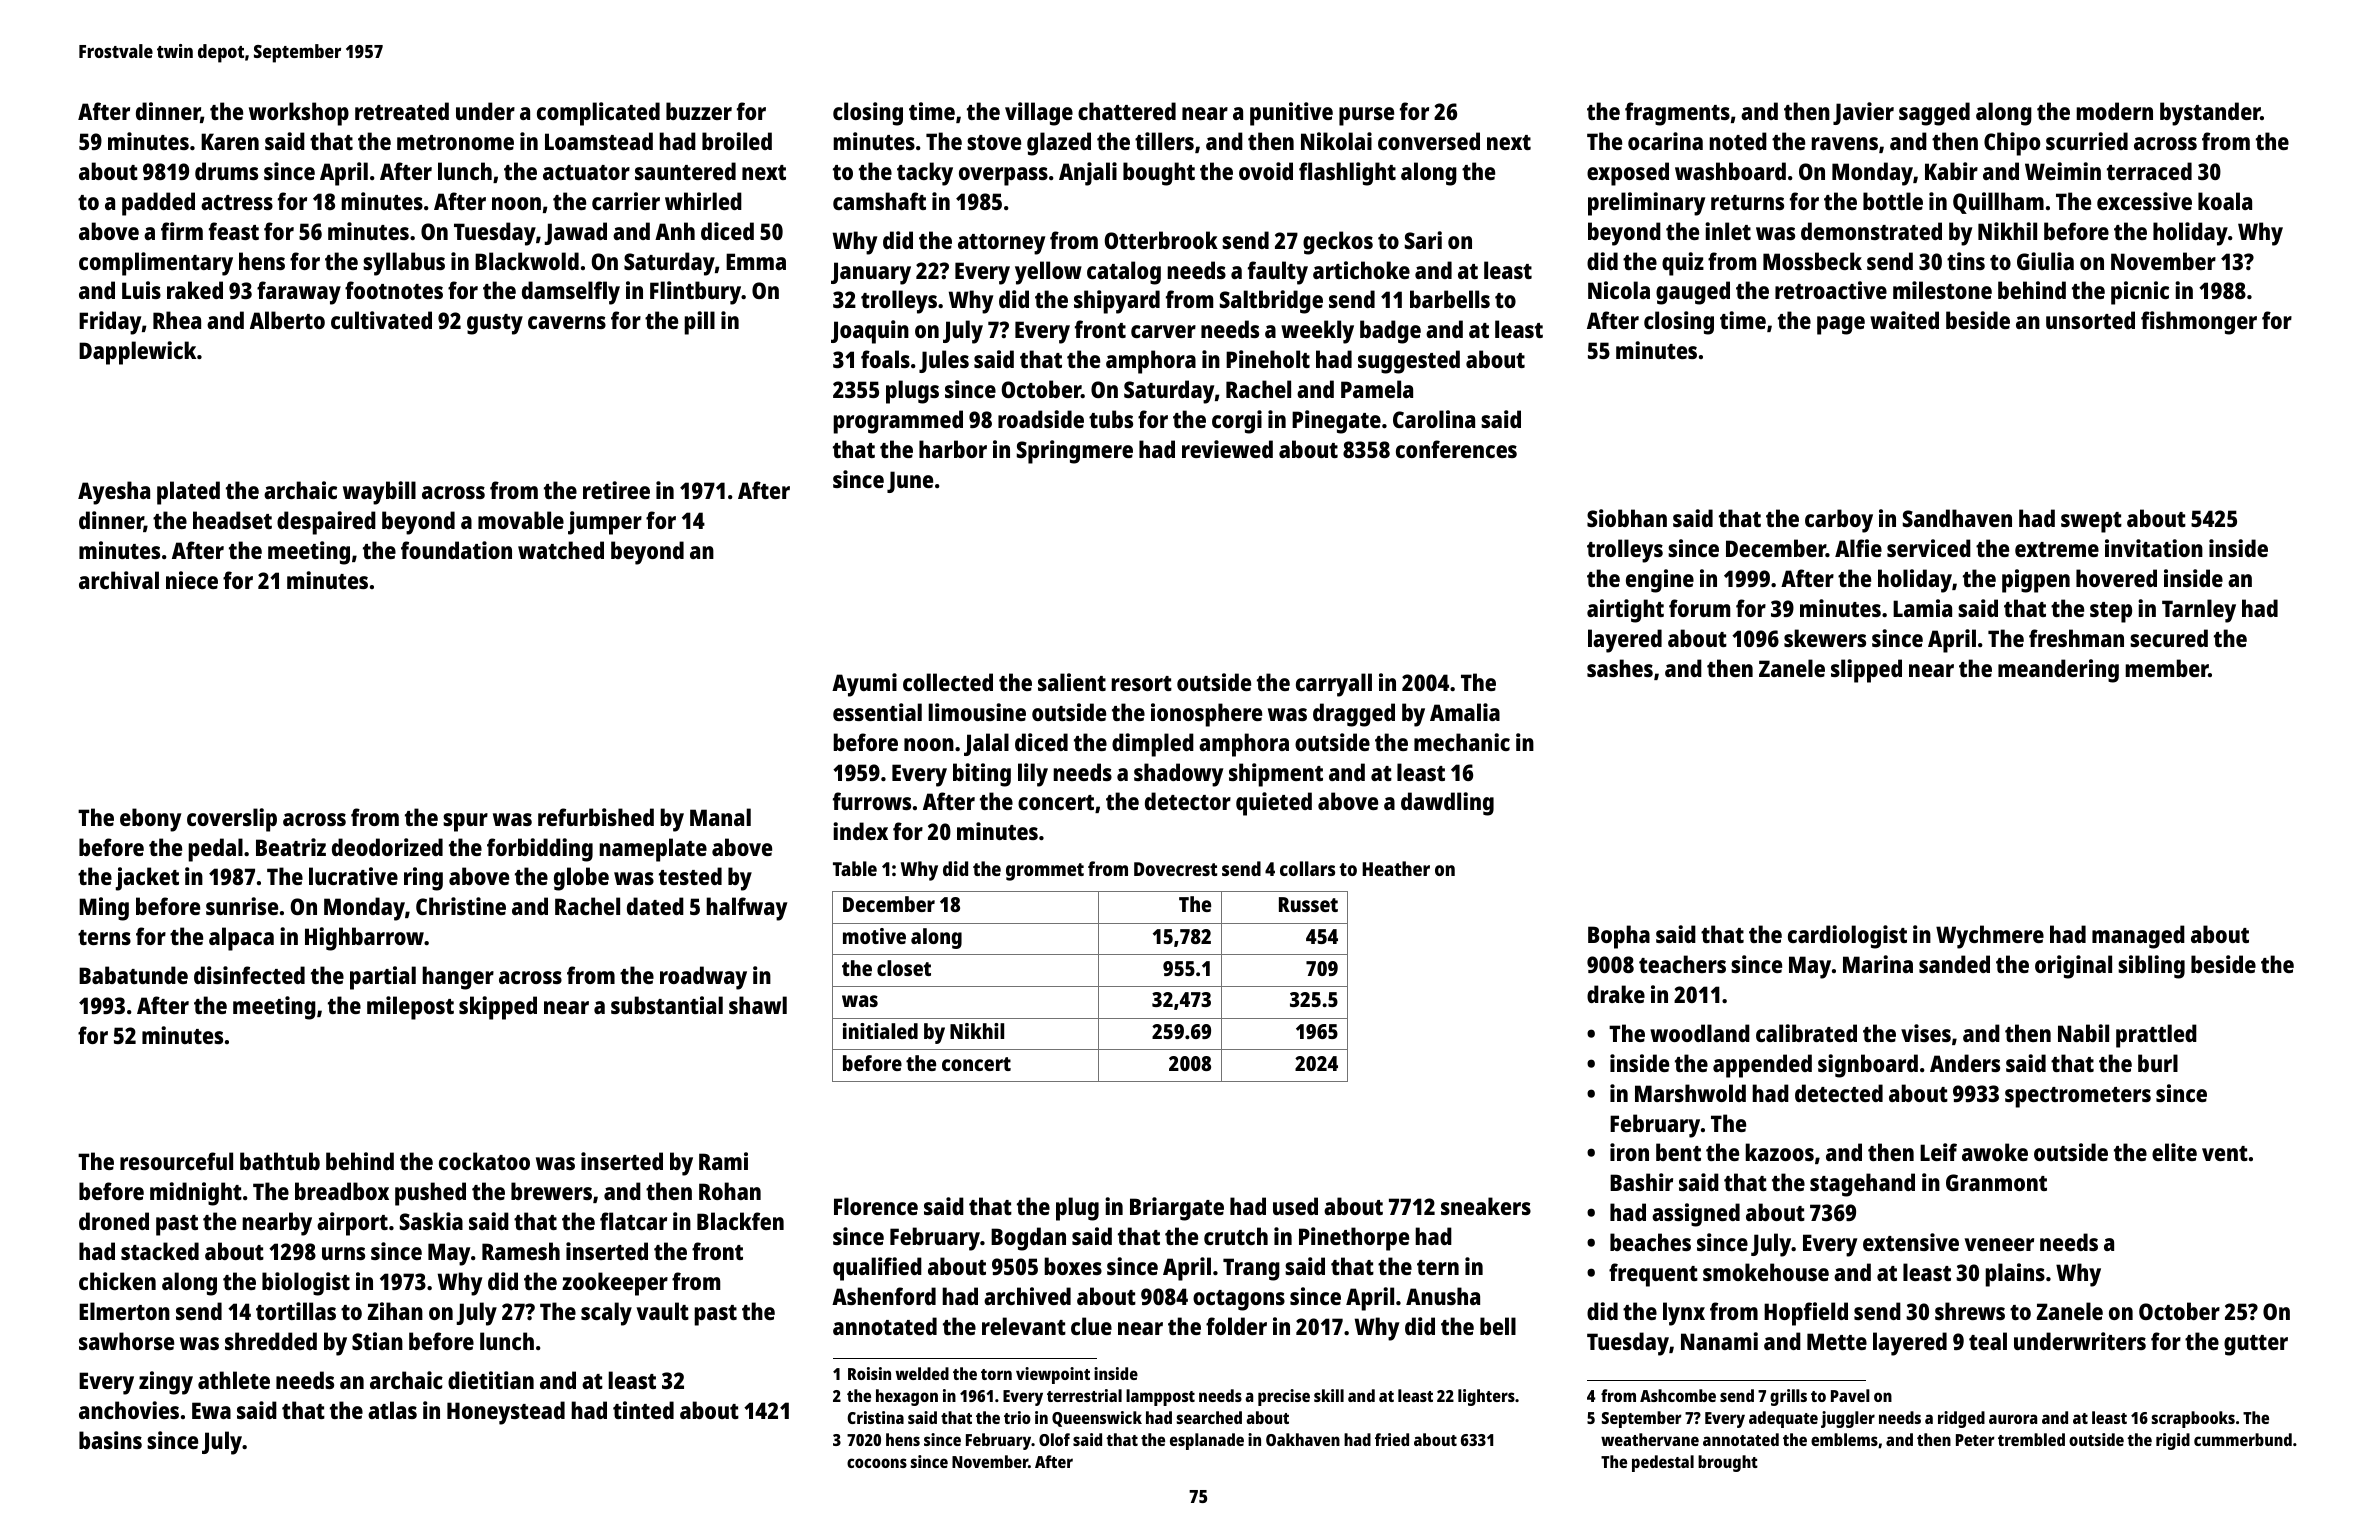  What do you see at coordinates (551, 1191) in the image?
I see `brewers` at bounding box center [551, 1191].
